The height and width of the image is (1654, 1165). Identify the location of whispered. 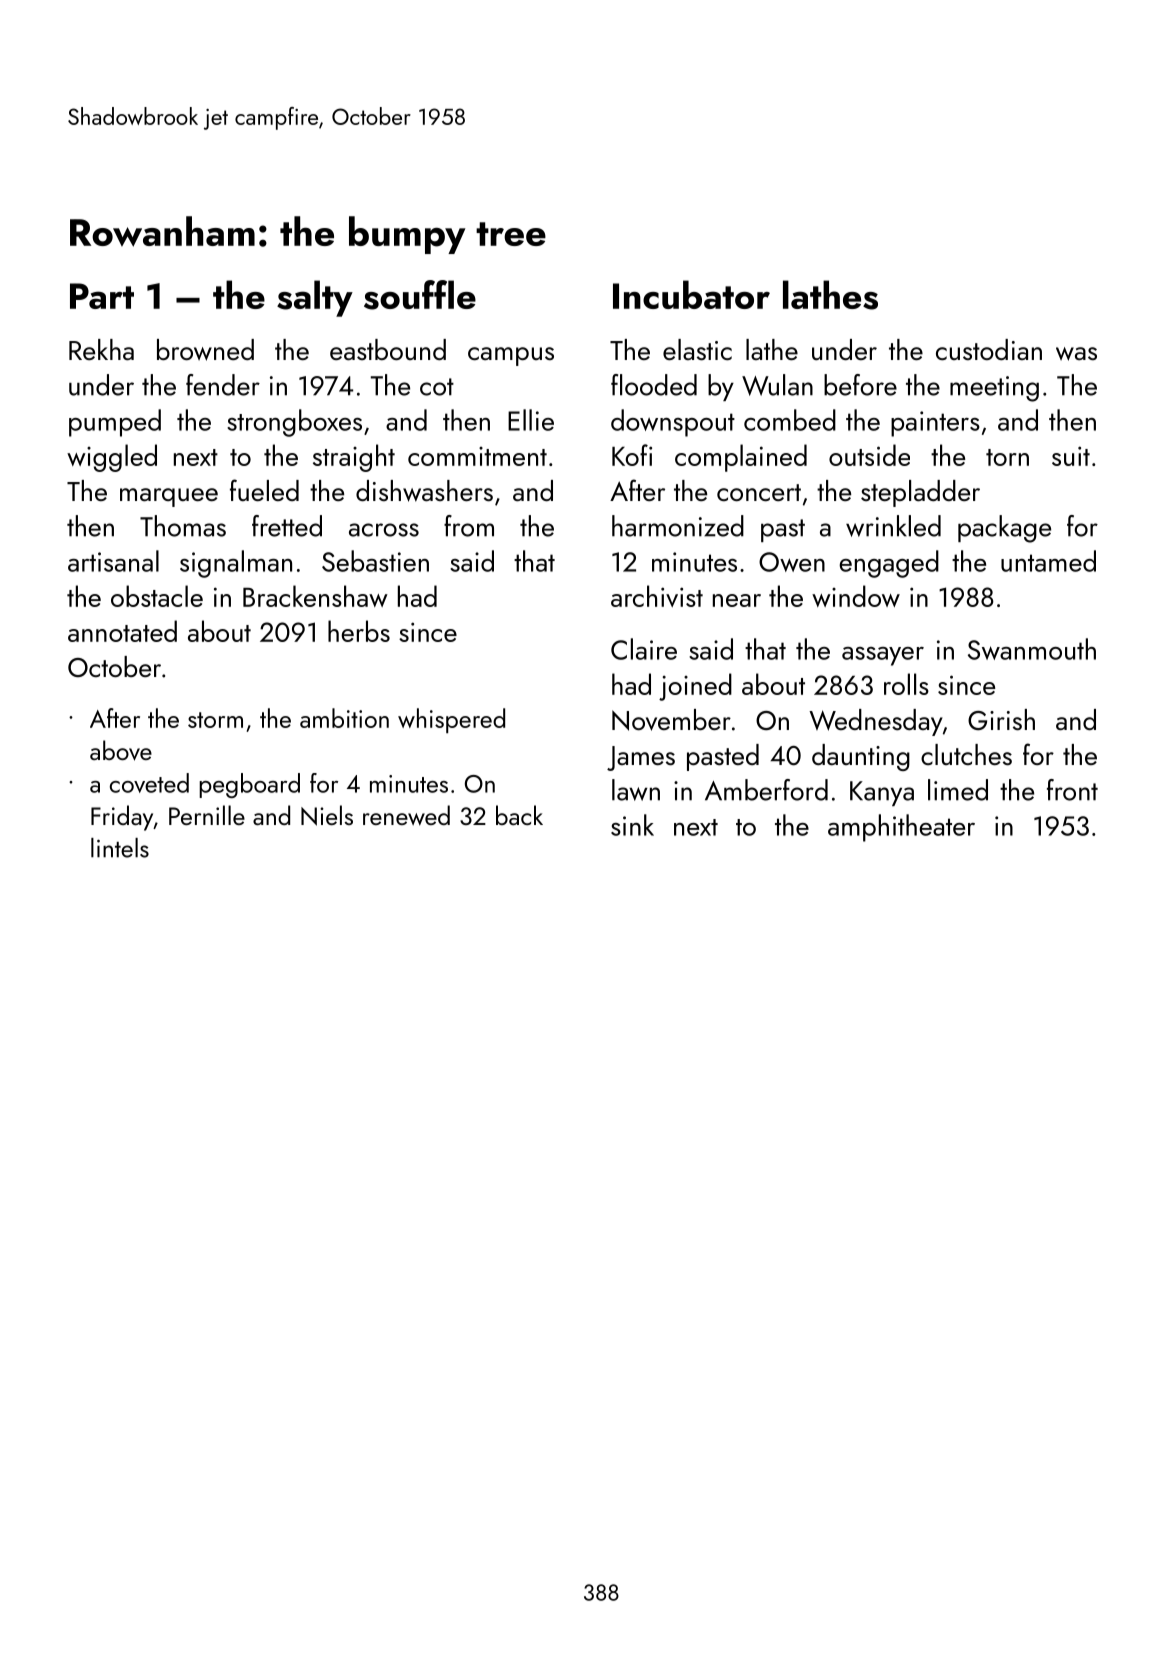
(451, 720).
